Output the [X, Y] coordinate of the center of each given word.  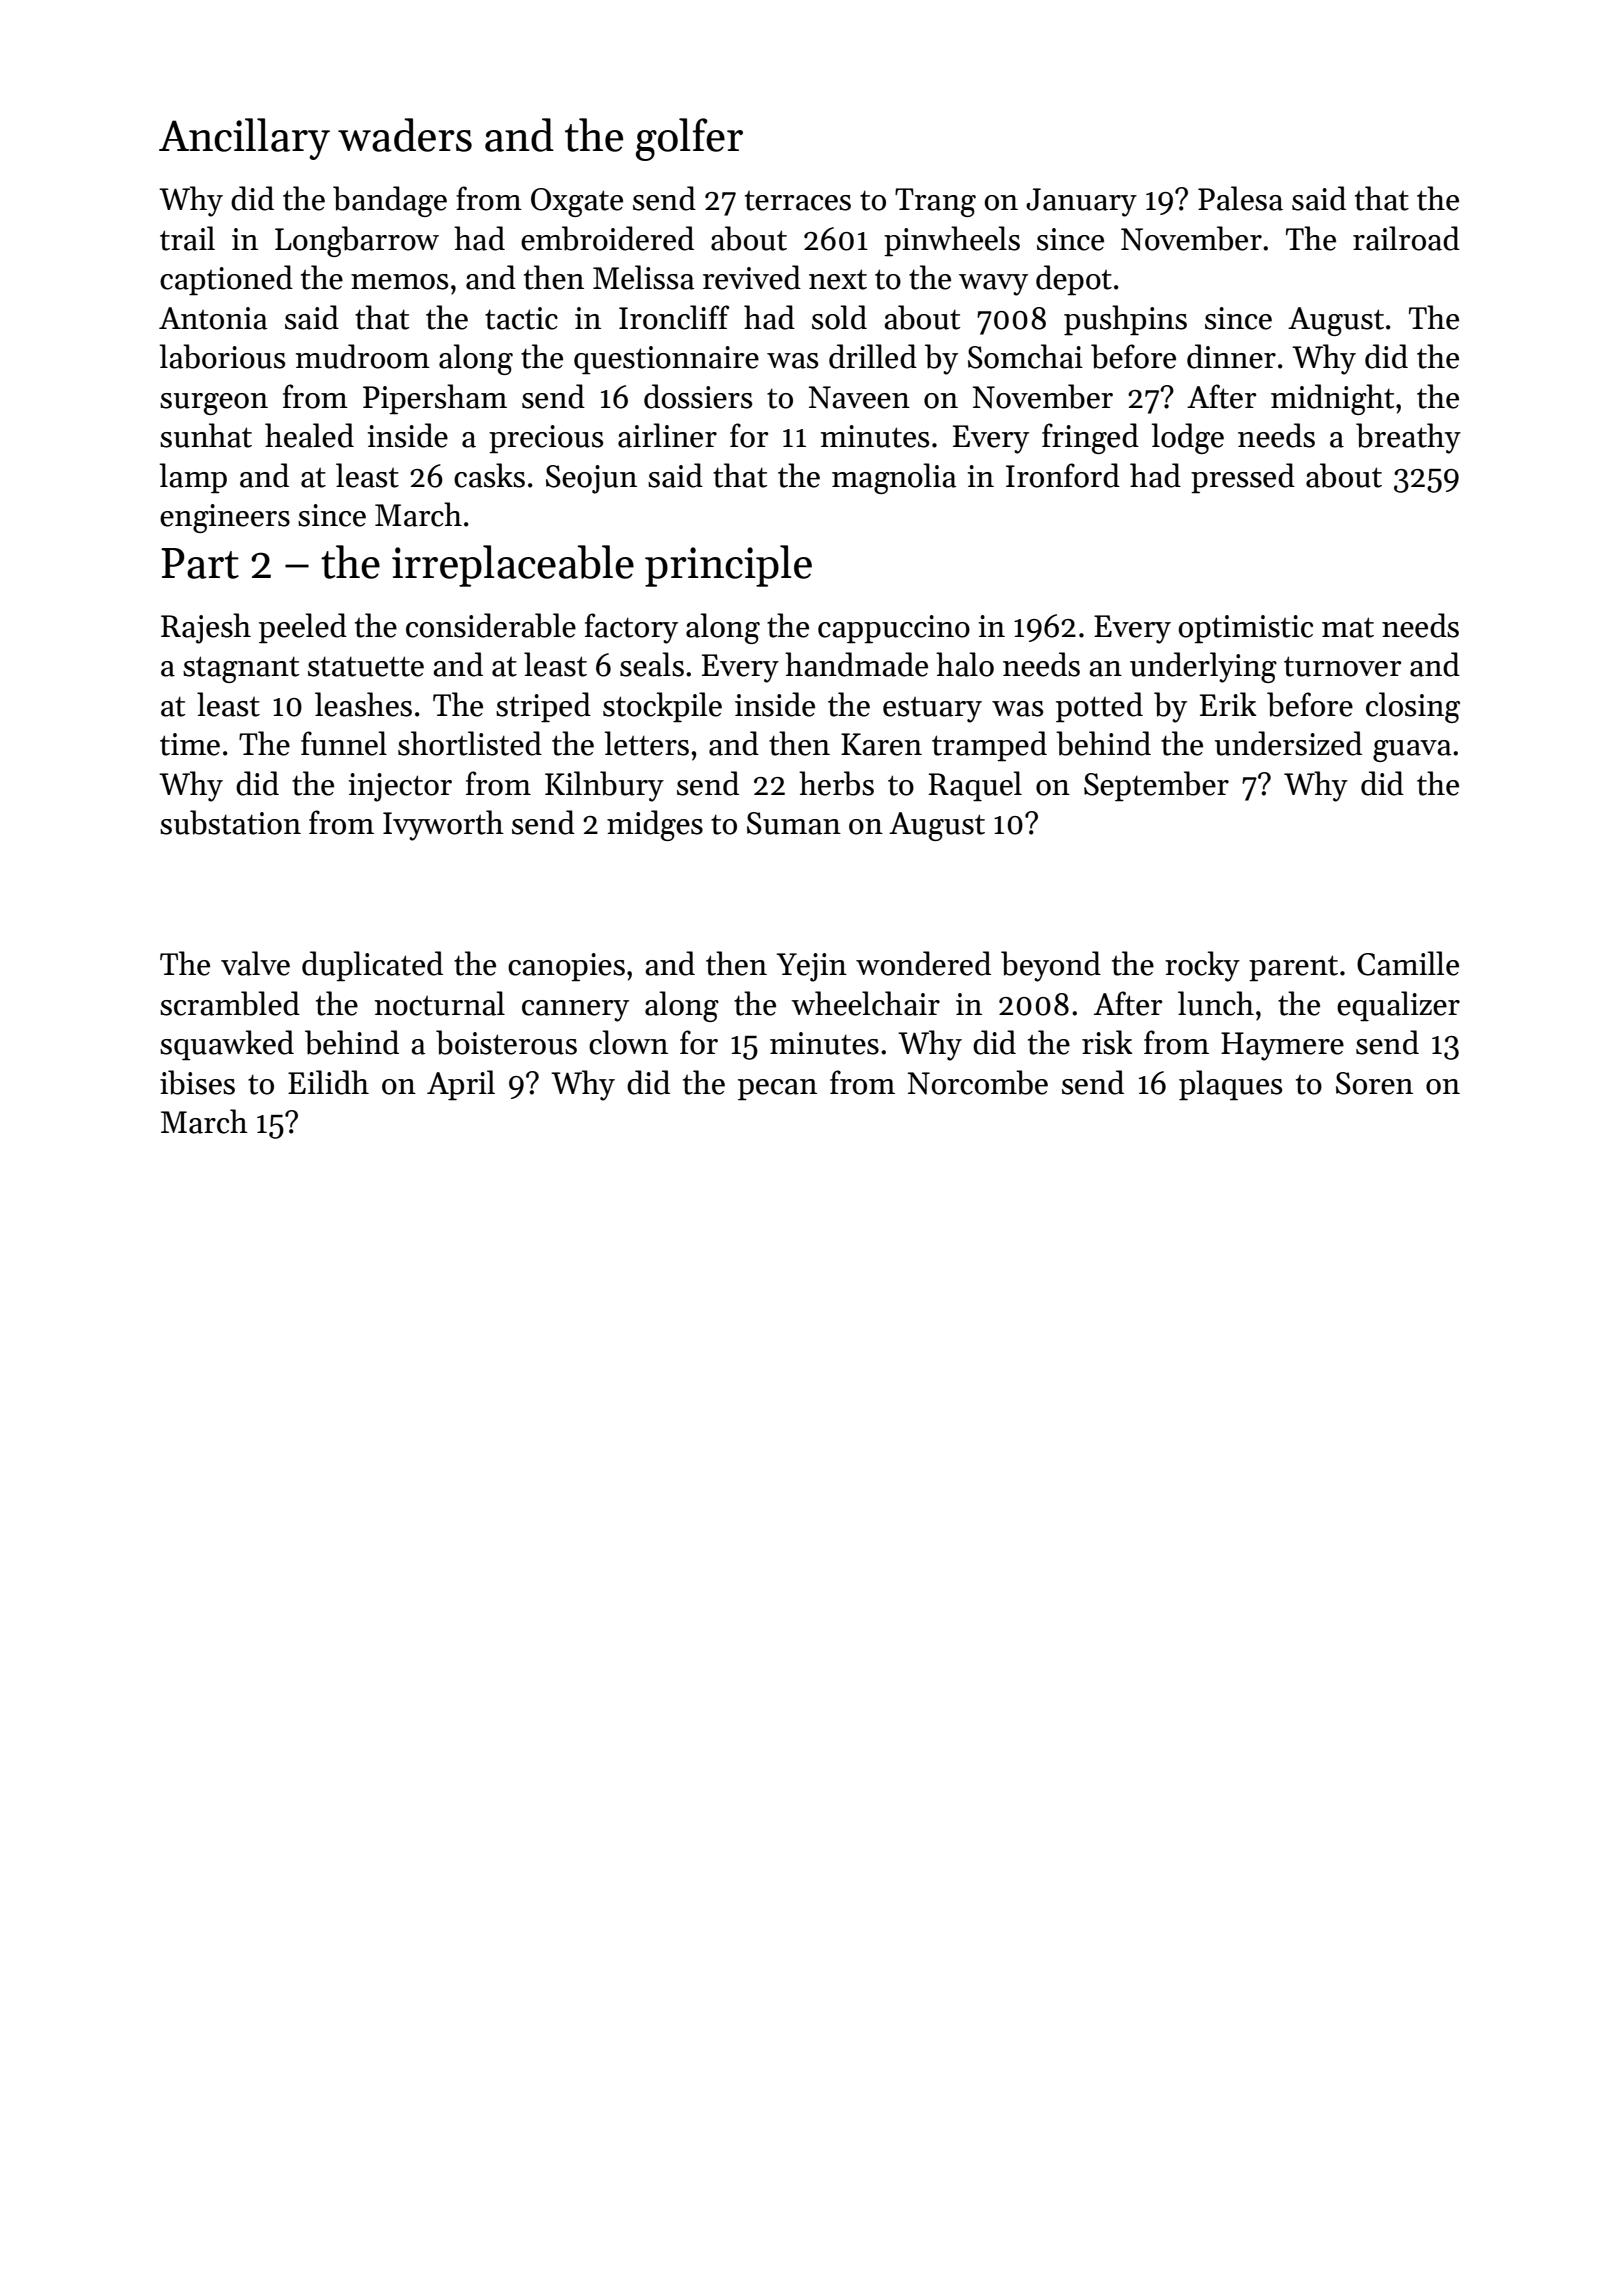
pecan [777, 1090]
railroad [1406, 238]
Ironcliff [674, 317]
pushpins [1125, 320]
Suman [794, 823]
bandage [390, 201]
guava [1412, 751]
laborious [222, 356]
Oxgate [577, 202]
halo [965, 664]
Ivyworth [443, 825]
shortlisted [470, 743]
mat [1348, 627]
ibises [197, 1082]
